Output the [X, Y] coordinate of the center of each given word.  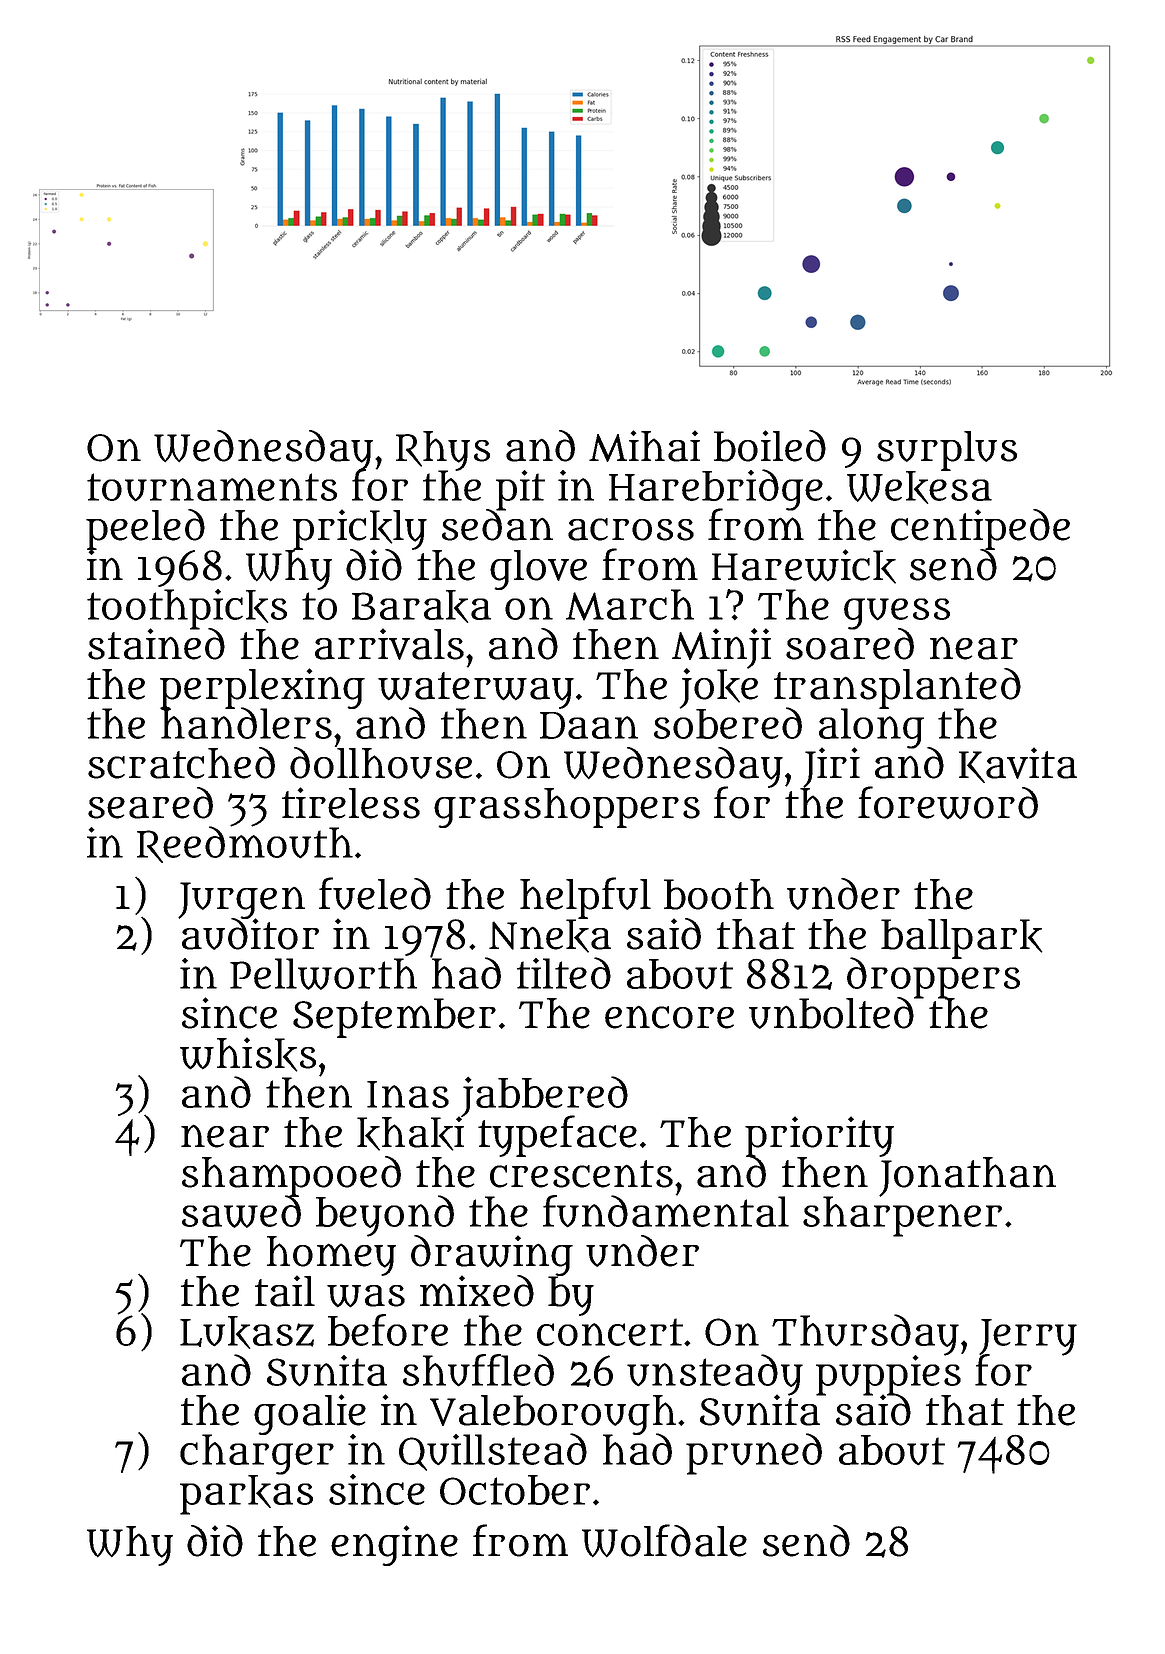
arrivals [389, 644]
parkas [246, 1495]
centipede [980, 529]
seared [150, 803]
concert [610, 1332]
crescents [581, 1174]
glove [538, 570]
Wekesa [919, 487]
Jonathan [967, 1177]
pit [520, 490]
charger [257, 1455]
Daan [589, 725]
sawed [241, 1212]
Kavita [1018, 765]
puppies [888, 1375]
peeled [145, 529]
